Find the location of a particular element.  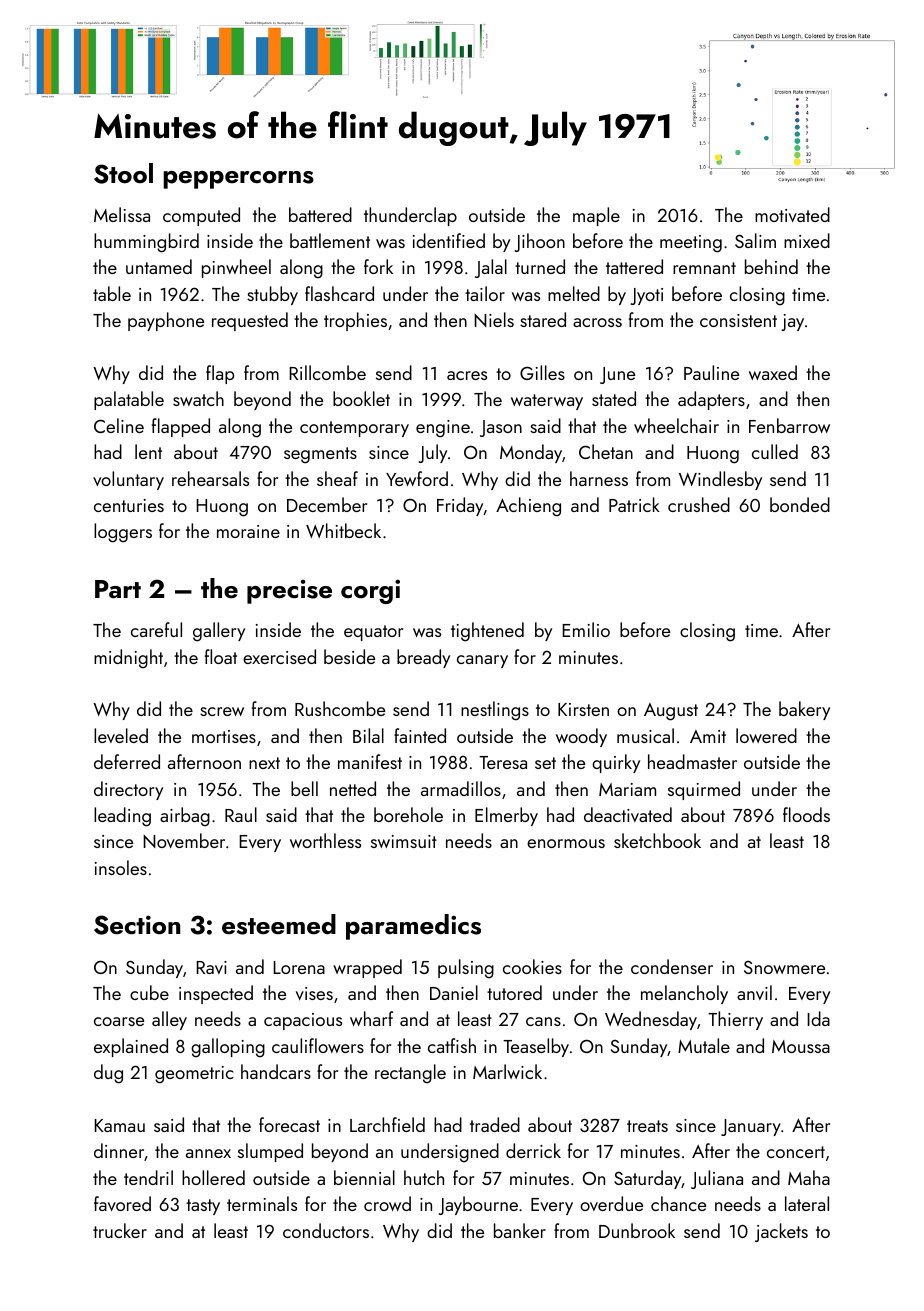

jackets is located at coordinates (781, 1232).
